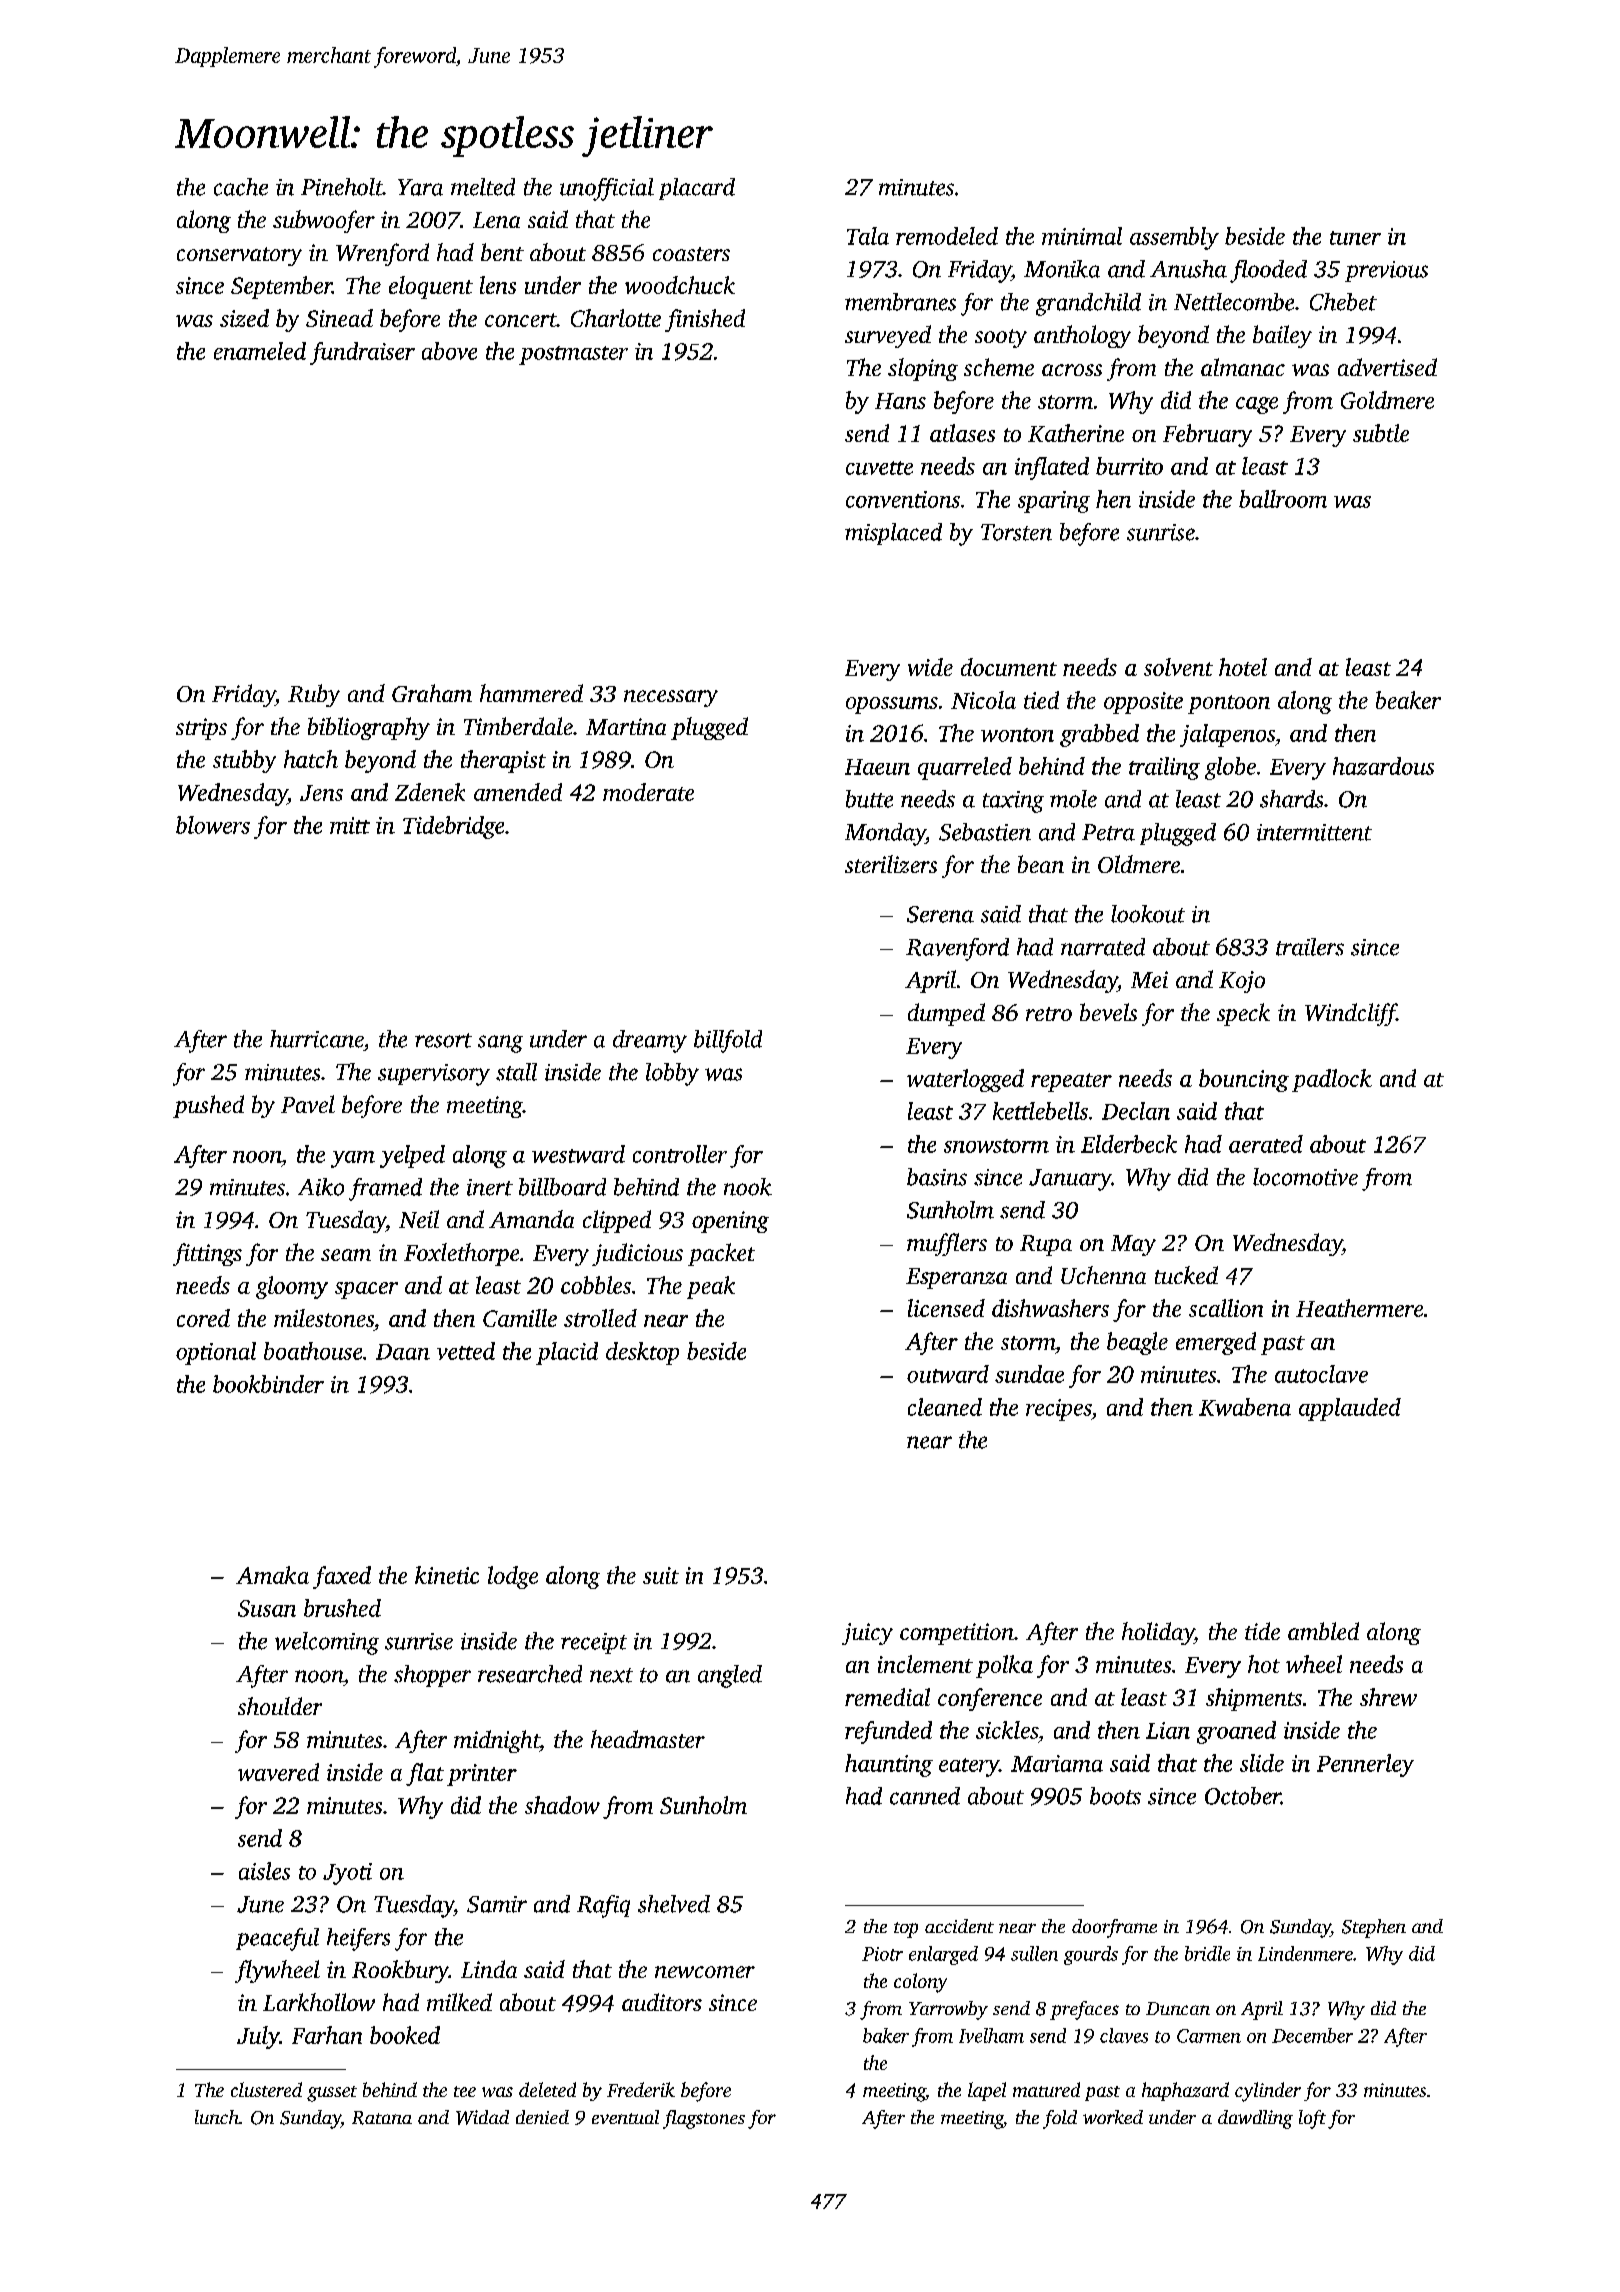  Describe the element at coordinates (1355, 238) in the screenshot. I see `tuner` at that location.
